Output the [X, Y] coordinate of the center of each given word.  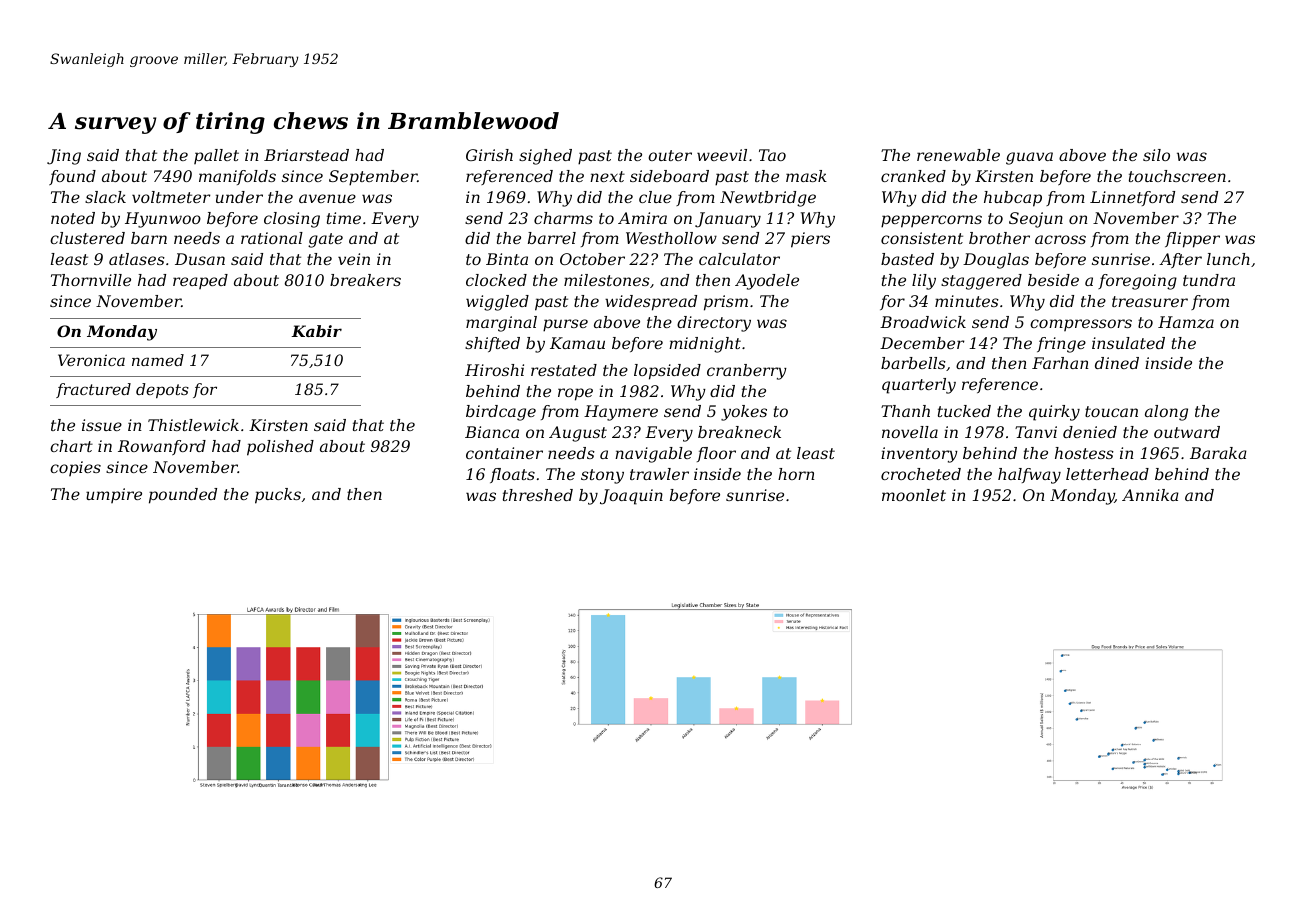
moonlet [914, 495]
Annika [1150, 495]
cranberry [747, 372]
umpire [114, 495]
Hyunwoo [163, 220]
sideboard [669, 176]
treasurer [1150, 301]
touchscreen [1177, 176]
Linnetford [1132, 198]
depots [162, 390]
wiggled [497, 303]
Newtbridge [768, 199]
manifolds [237, 177]
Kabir [316, 331]
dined [1117, 363]
